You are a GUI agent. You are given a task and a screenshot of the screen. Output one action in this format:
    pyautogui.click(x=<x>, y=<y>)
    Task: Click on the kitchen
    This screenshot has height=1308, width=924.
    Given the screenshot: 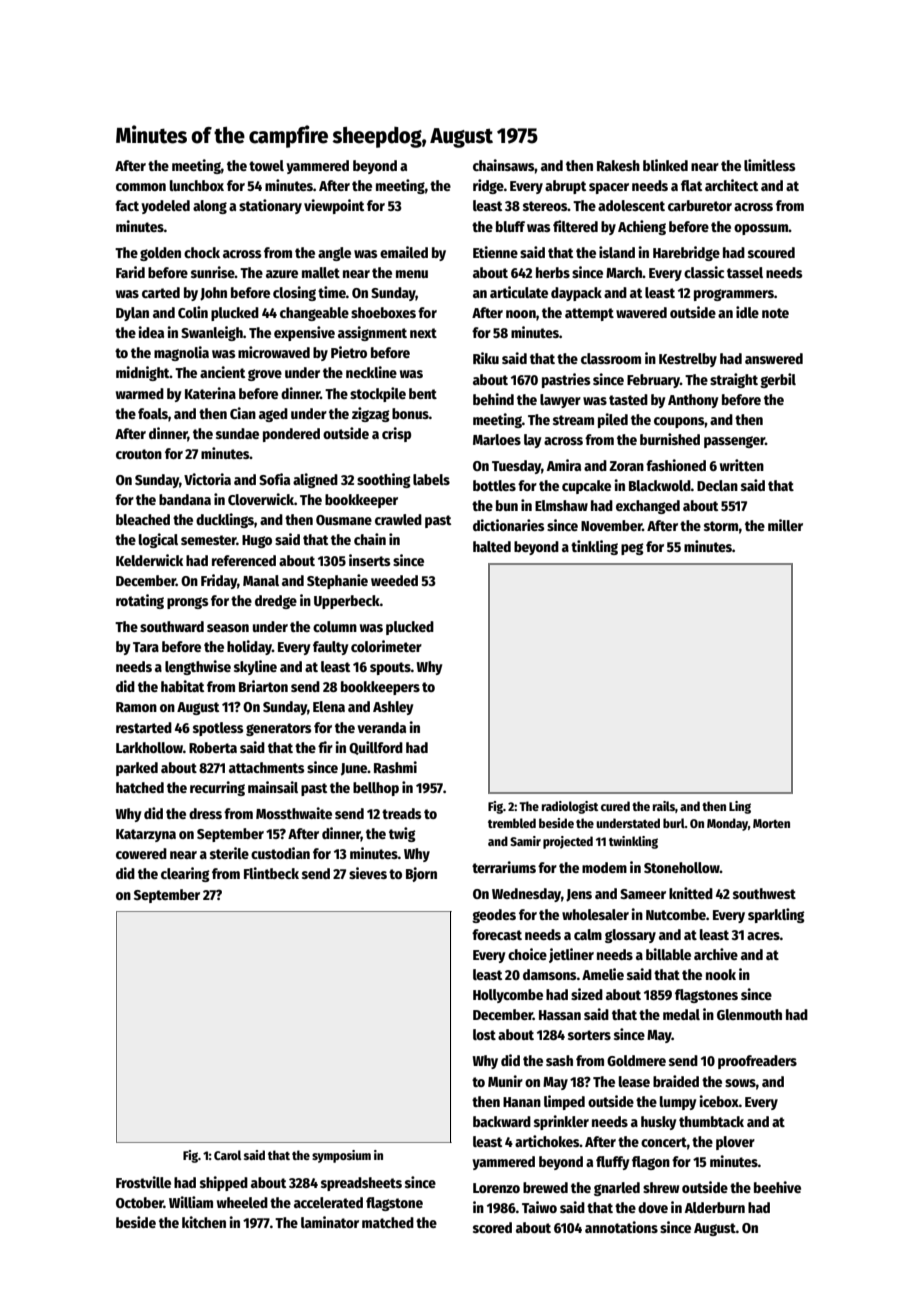 What is the action you would take?
    pyautogui.click(x=204, y=1222)
